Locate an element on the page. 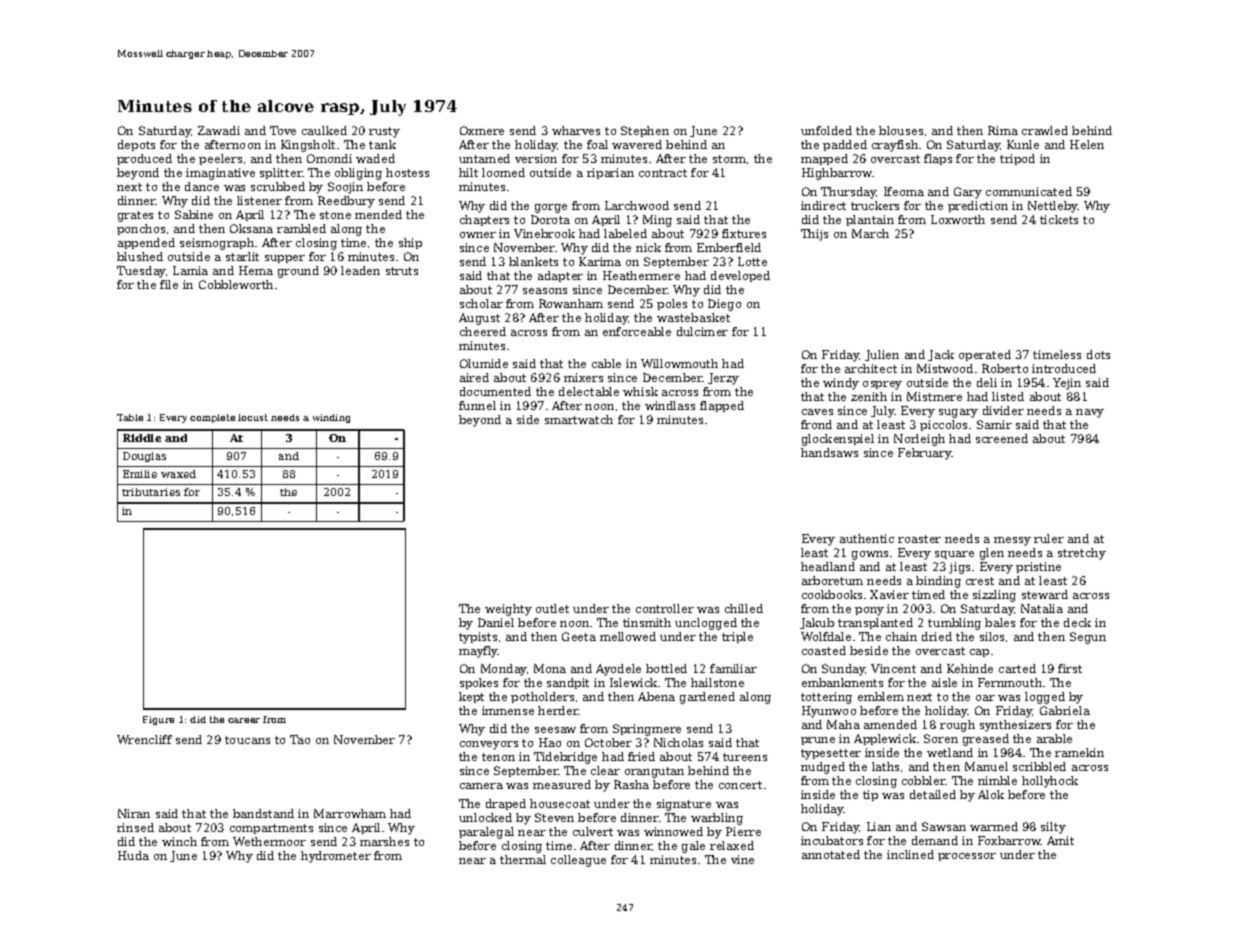  Jerzy is located at coordinates (723, 379).
